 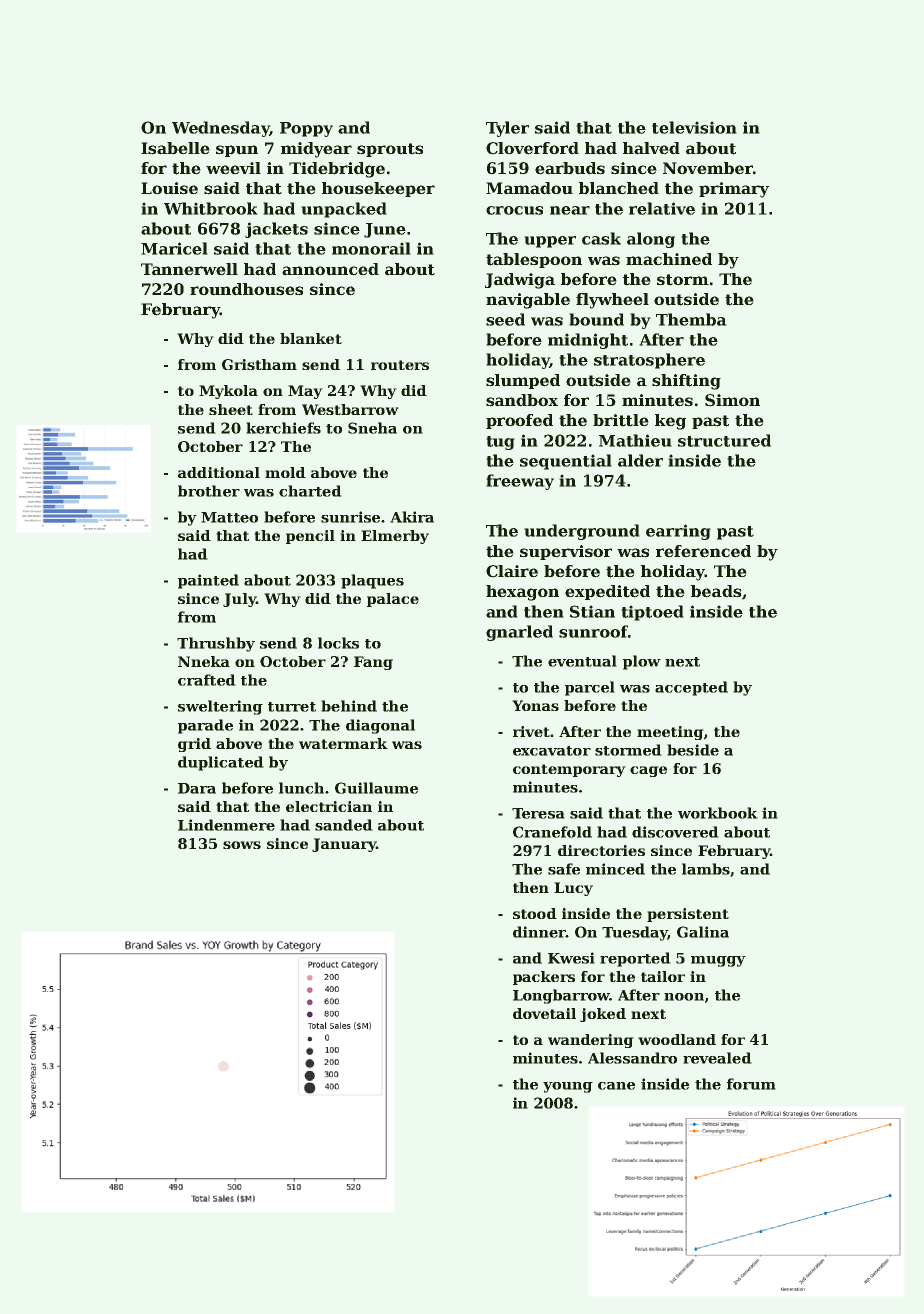 I want to click on young, so click(x=568, y=1087).
